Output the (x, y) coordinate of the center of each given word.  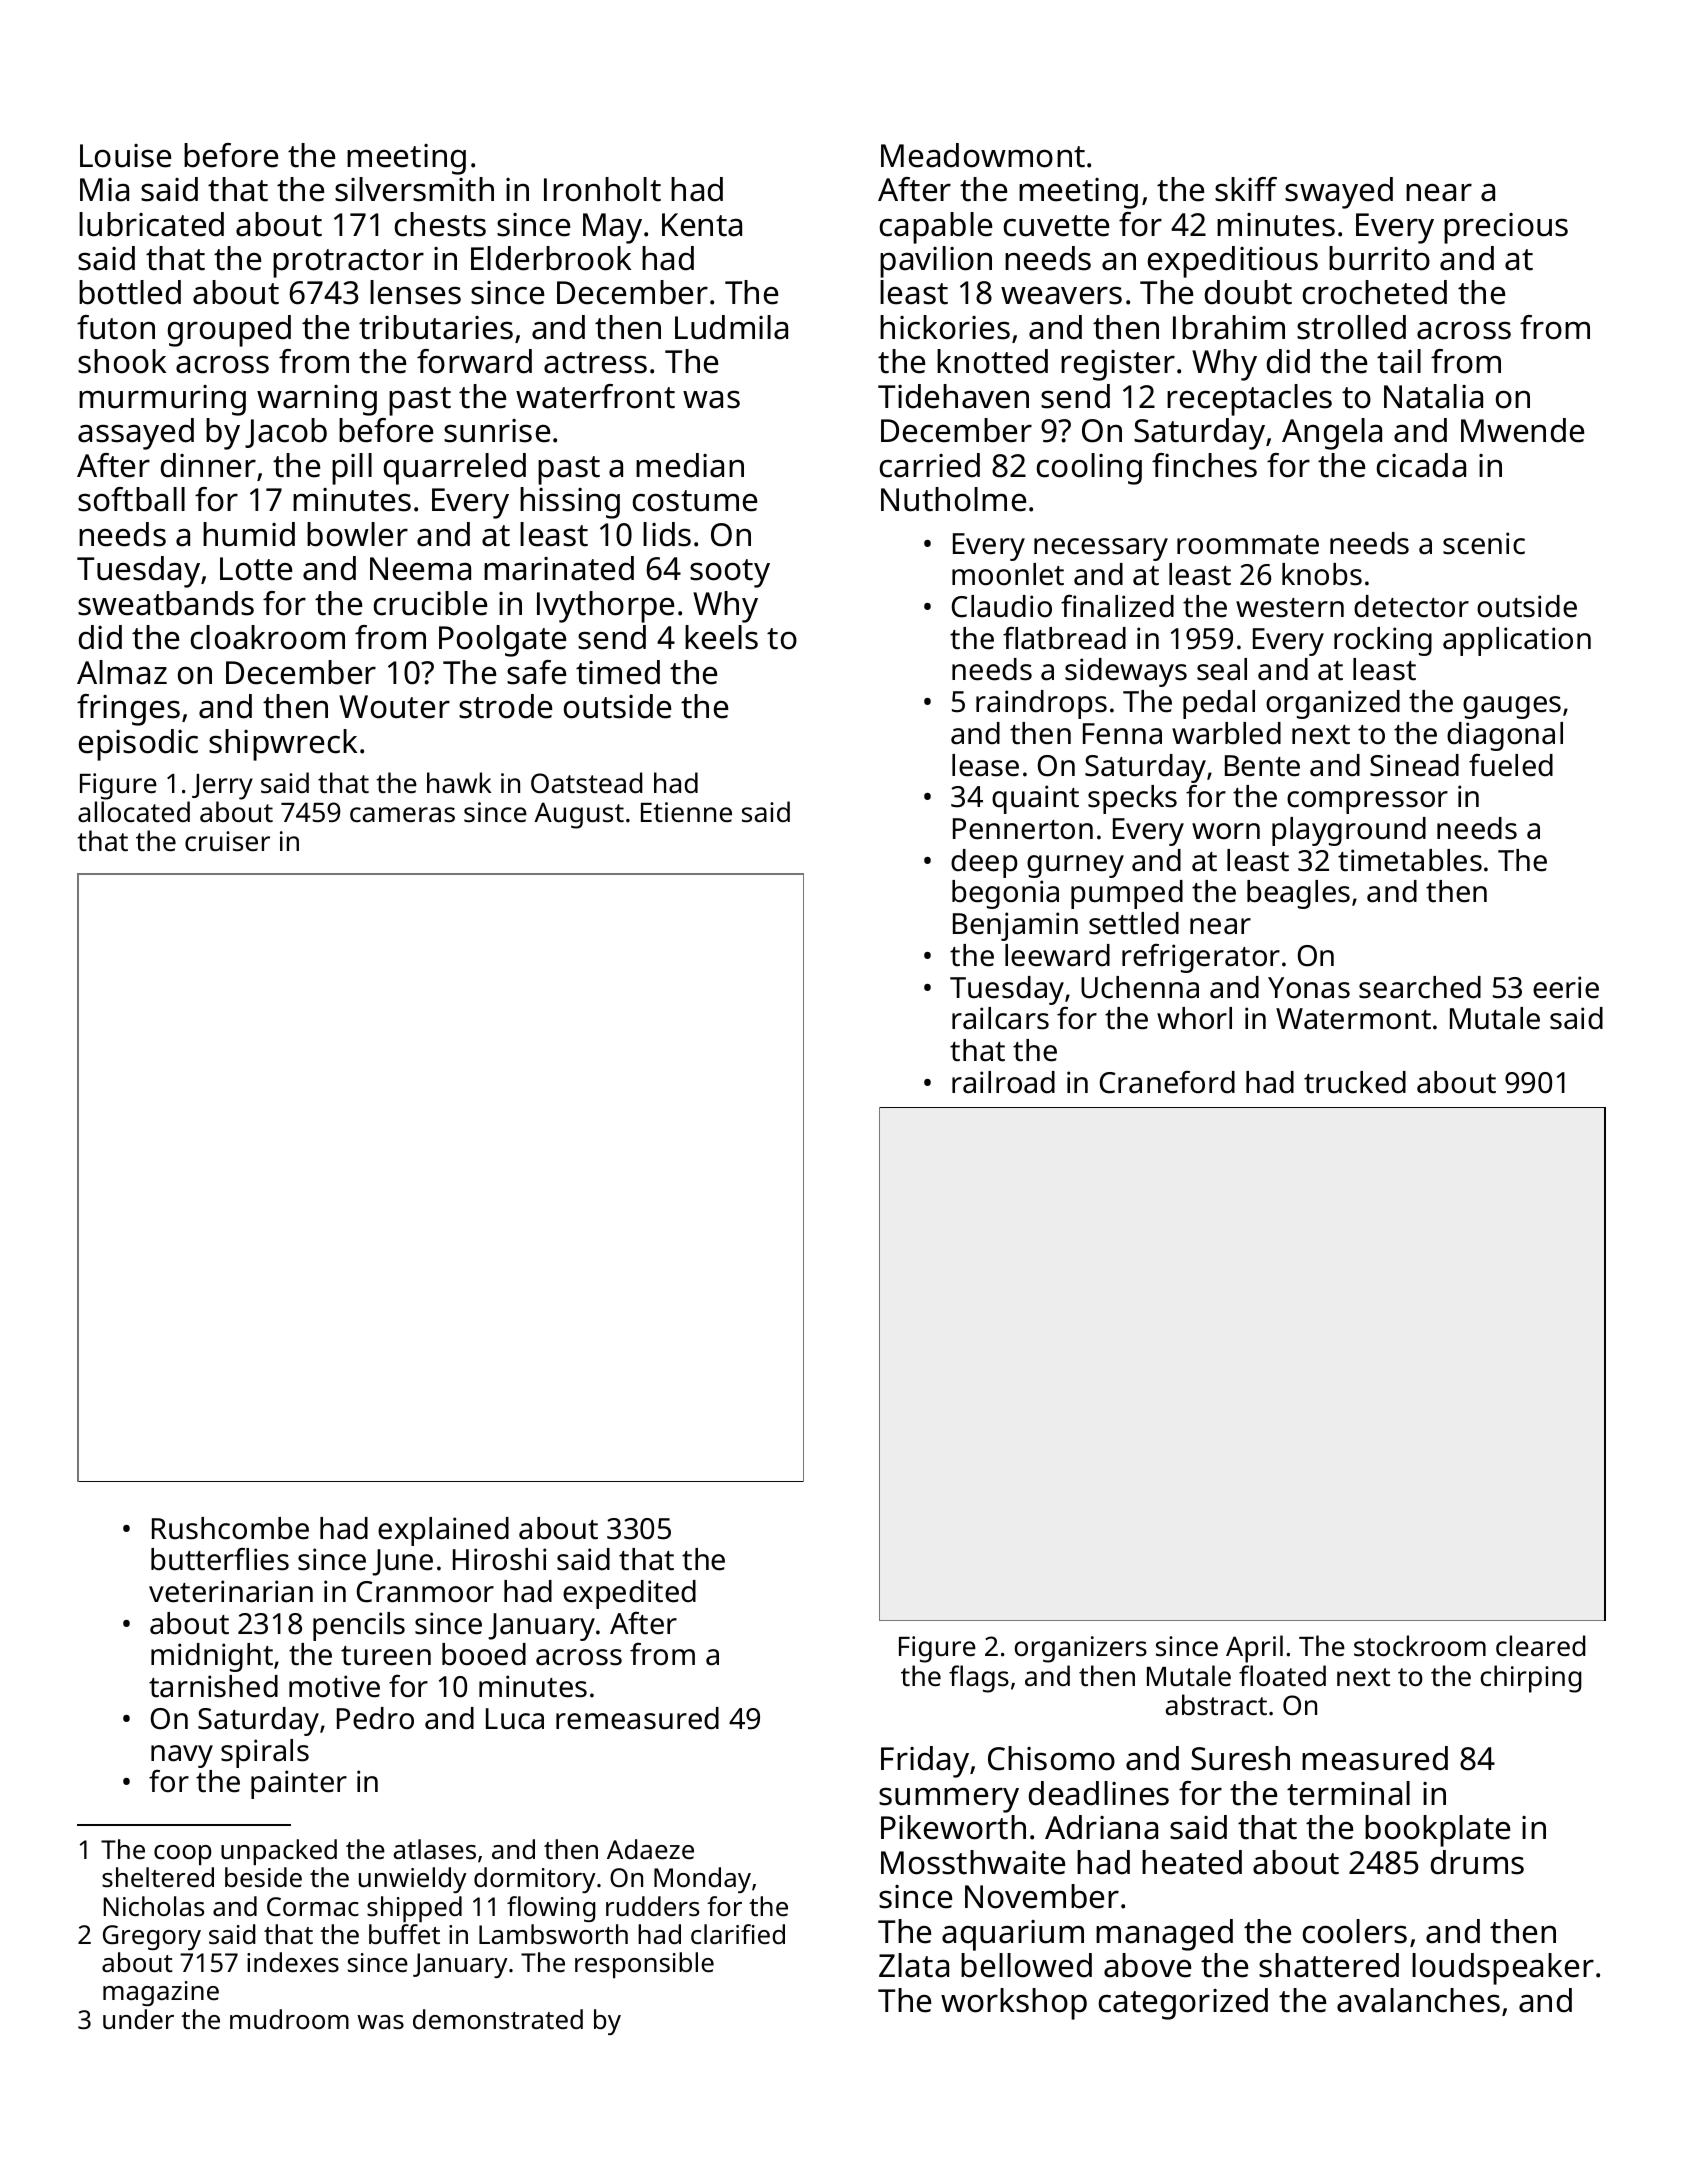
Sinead (1414, 765)
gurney (1075, 866)
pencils (359, 1626)
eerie (1566, 987)
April (1254, 1649)
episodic (138, 745)
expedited (629, 1594)
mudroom (289, 2019)
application (1517, 641)
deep (984, 863)
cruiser (227, 841)
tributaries (436, 327)
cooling (1089, 469)
